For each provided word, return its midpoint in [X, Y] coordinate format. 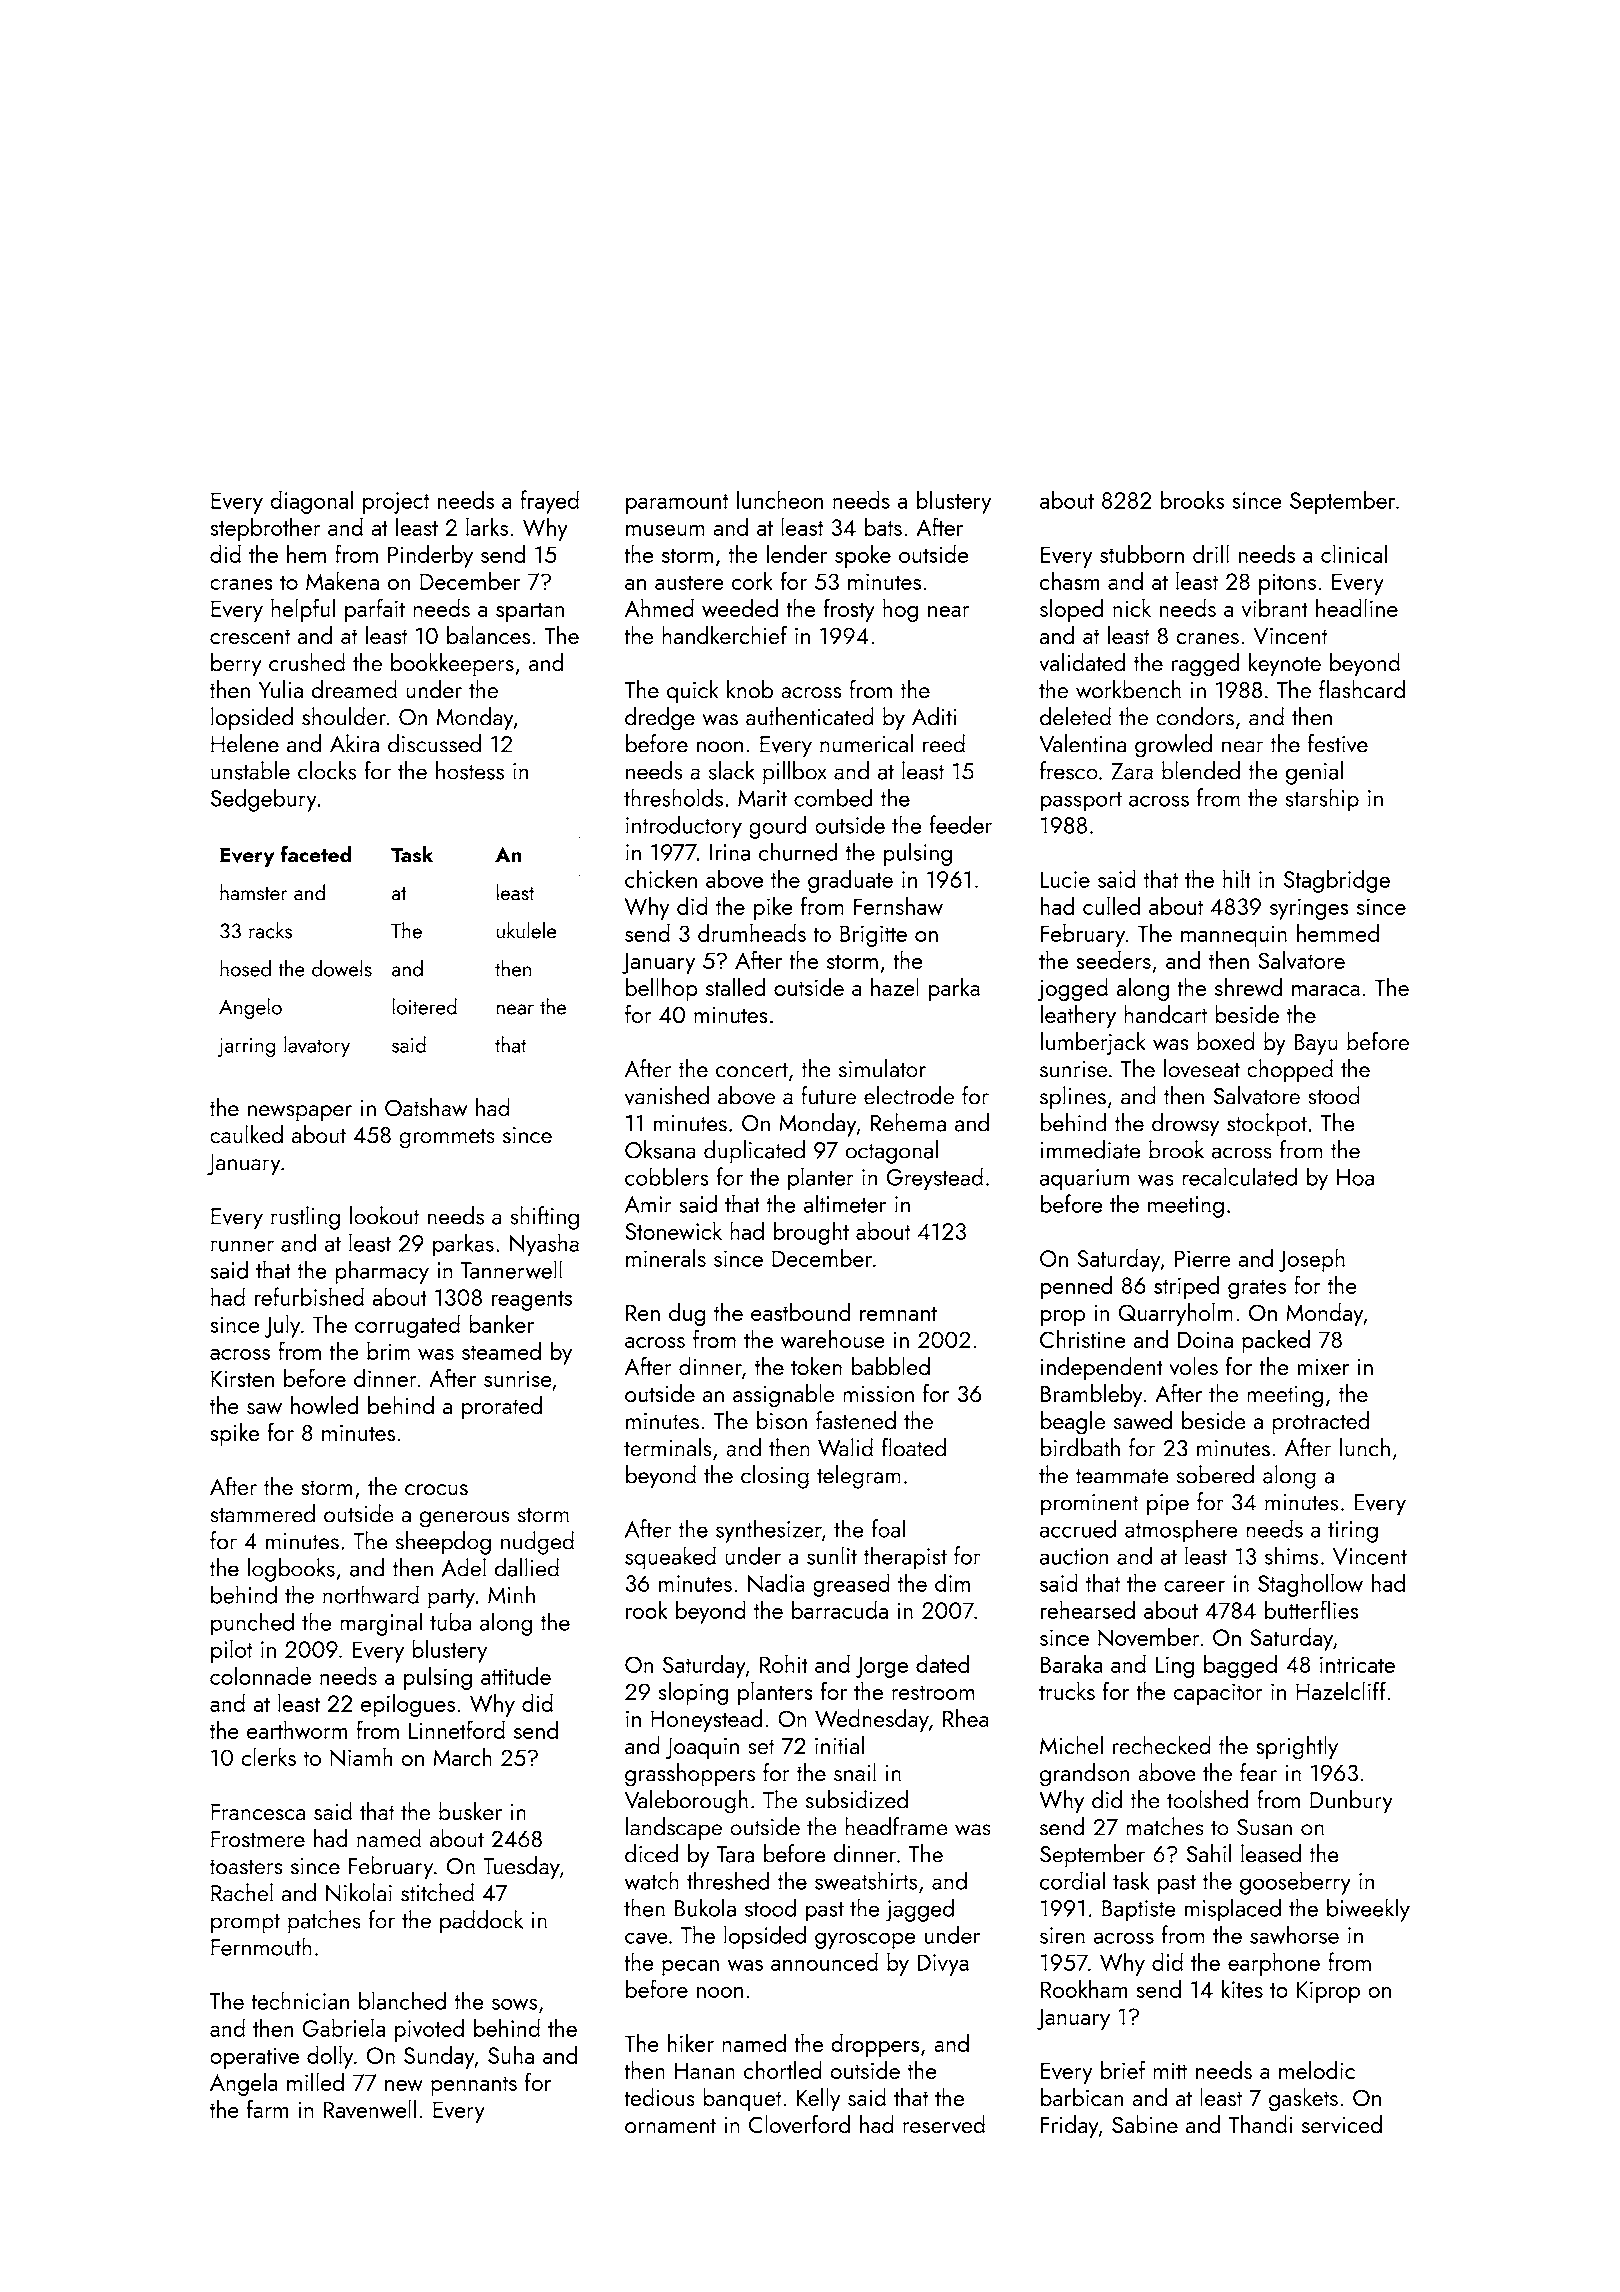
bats [883, 526]
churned [798, 851]
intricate [1357, 1664]
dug [687, 1314]
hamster [253, 892]
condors [1195, 716]
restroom [933, 1692]
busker [470, 1811]
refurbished [309, 1296]
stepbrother [265, 529]
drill [1211, 553]
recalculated [1239, 1176]
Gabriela [343, 2027]
